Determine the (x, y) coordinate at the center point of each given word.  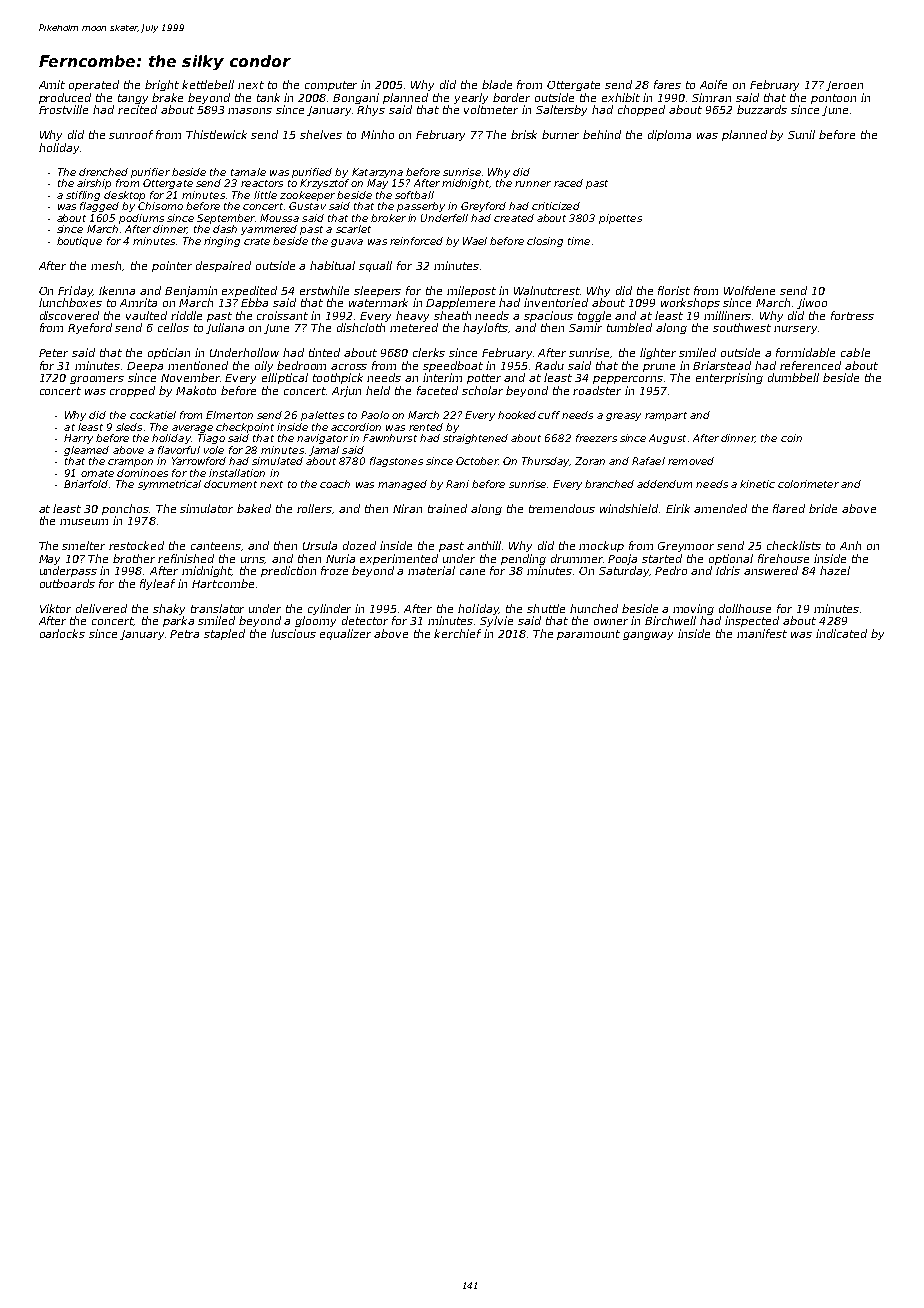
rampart (666, 416)
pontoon (833, 99)
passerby (421, 207)
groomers (97, 380)
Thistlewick (216, 134)
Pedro (671, 570)
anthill (484, 545)
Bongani (356, 98)
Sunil (801, 134)
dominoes (142, 473)
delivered (101, 608)
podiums (141, 219)
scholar (482, 390)
